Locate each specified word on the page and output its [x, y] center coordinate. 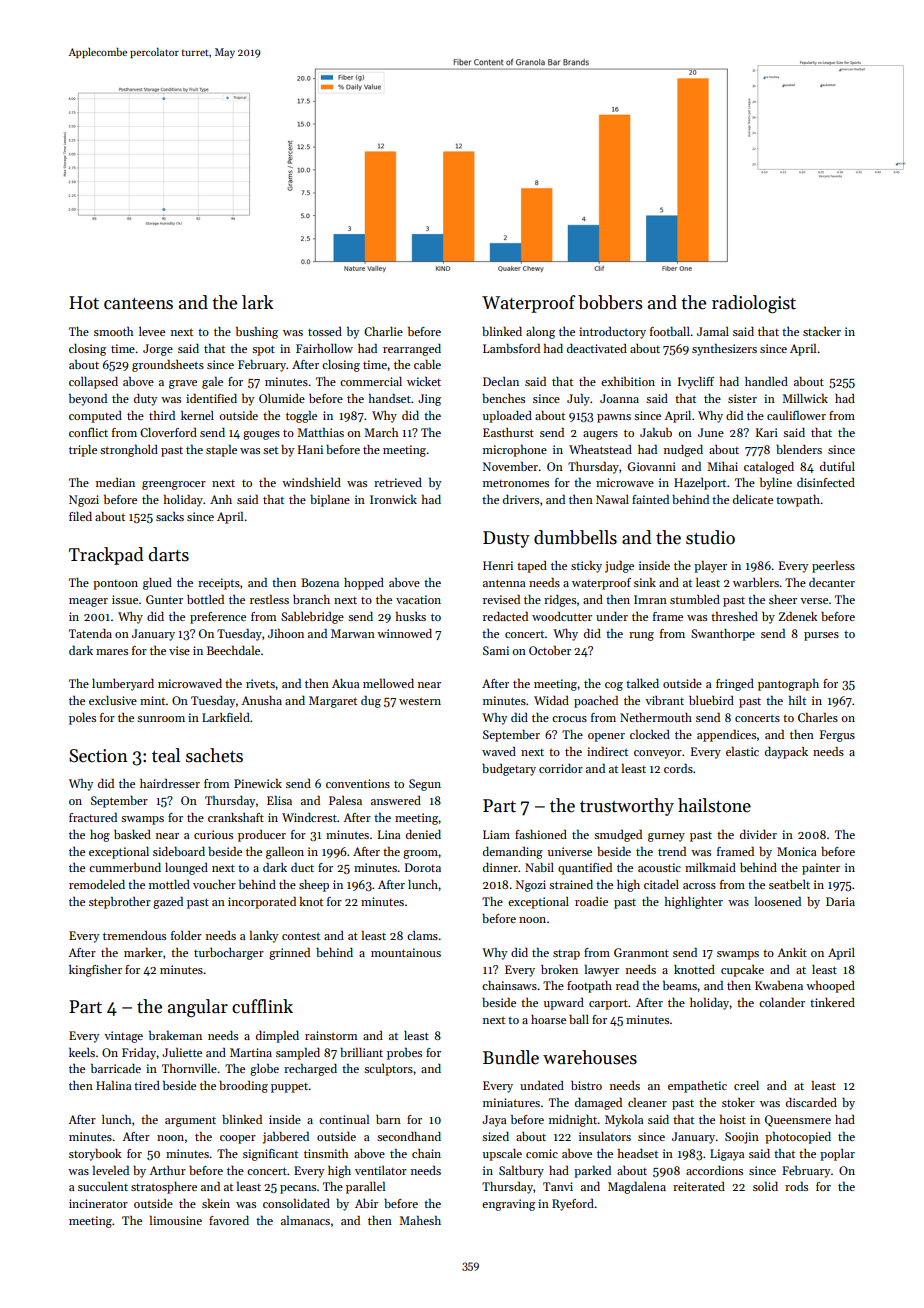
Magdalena [637, 1188]
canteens [138, 304]
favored [229, 1220]
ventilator [381, 1170]
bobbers [610, 302]
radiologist [754, 304]
